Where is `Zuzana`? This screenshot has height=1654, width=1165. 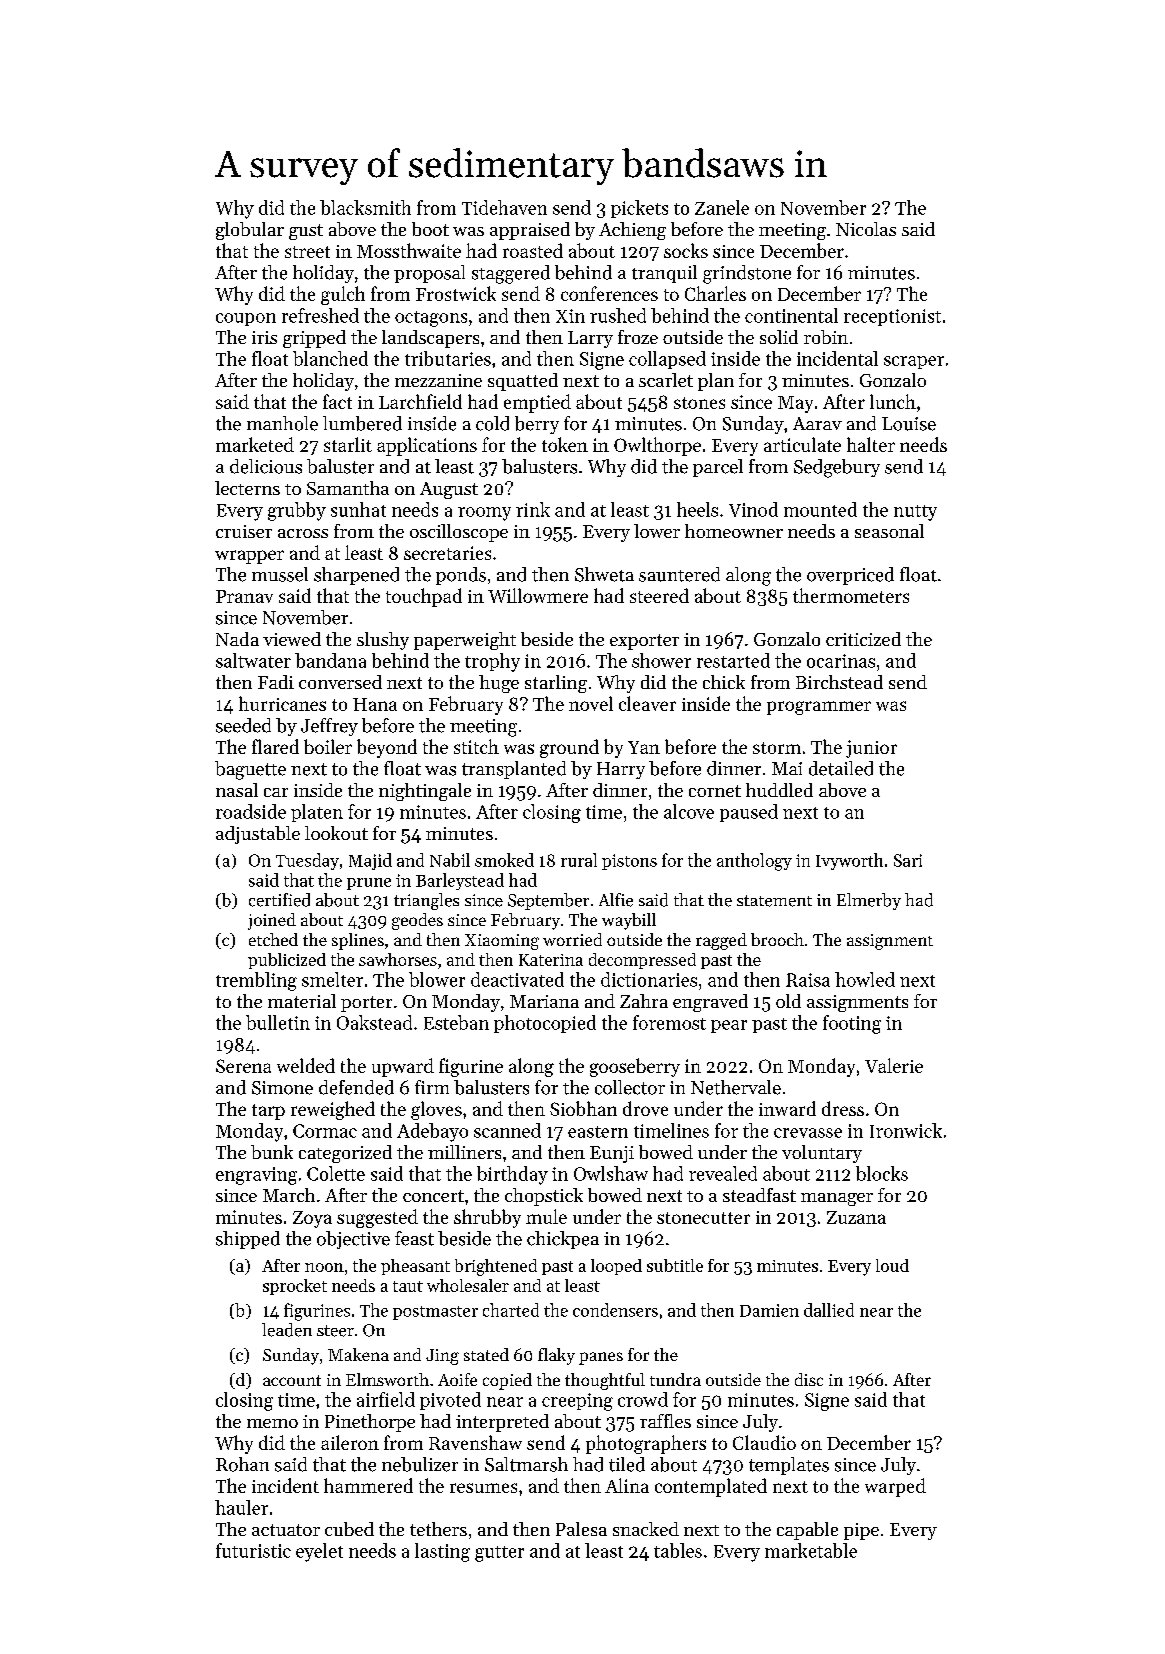
Zuzana is located at coordinates (856, 1217).
